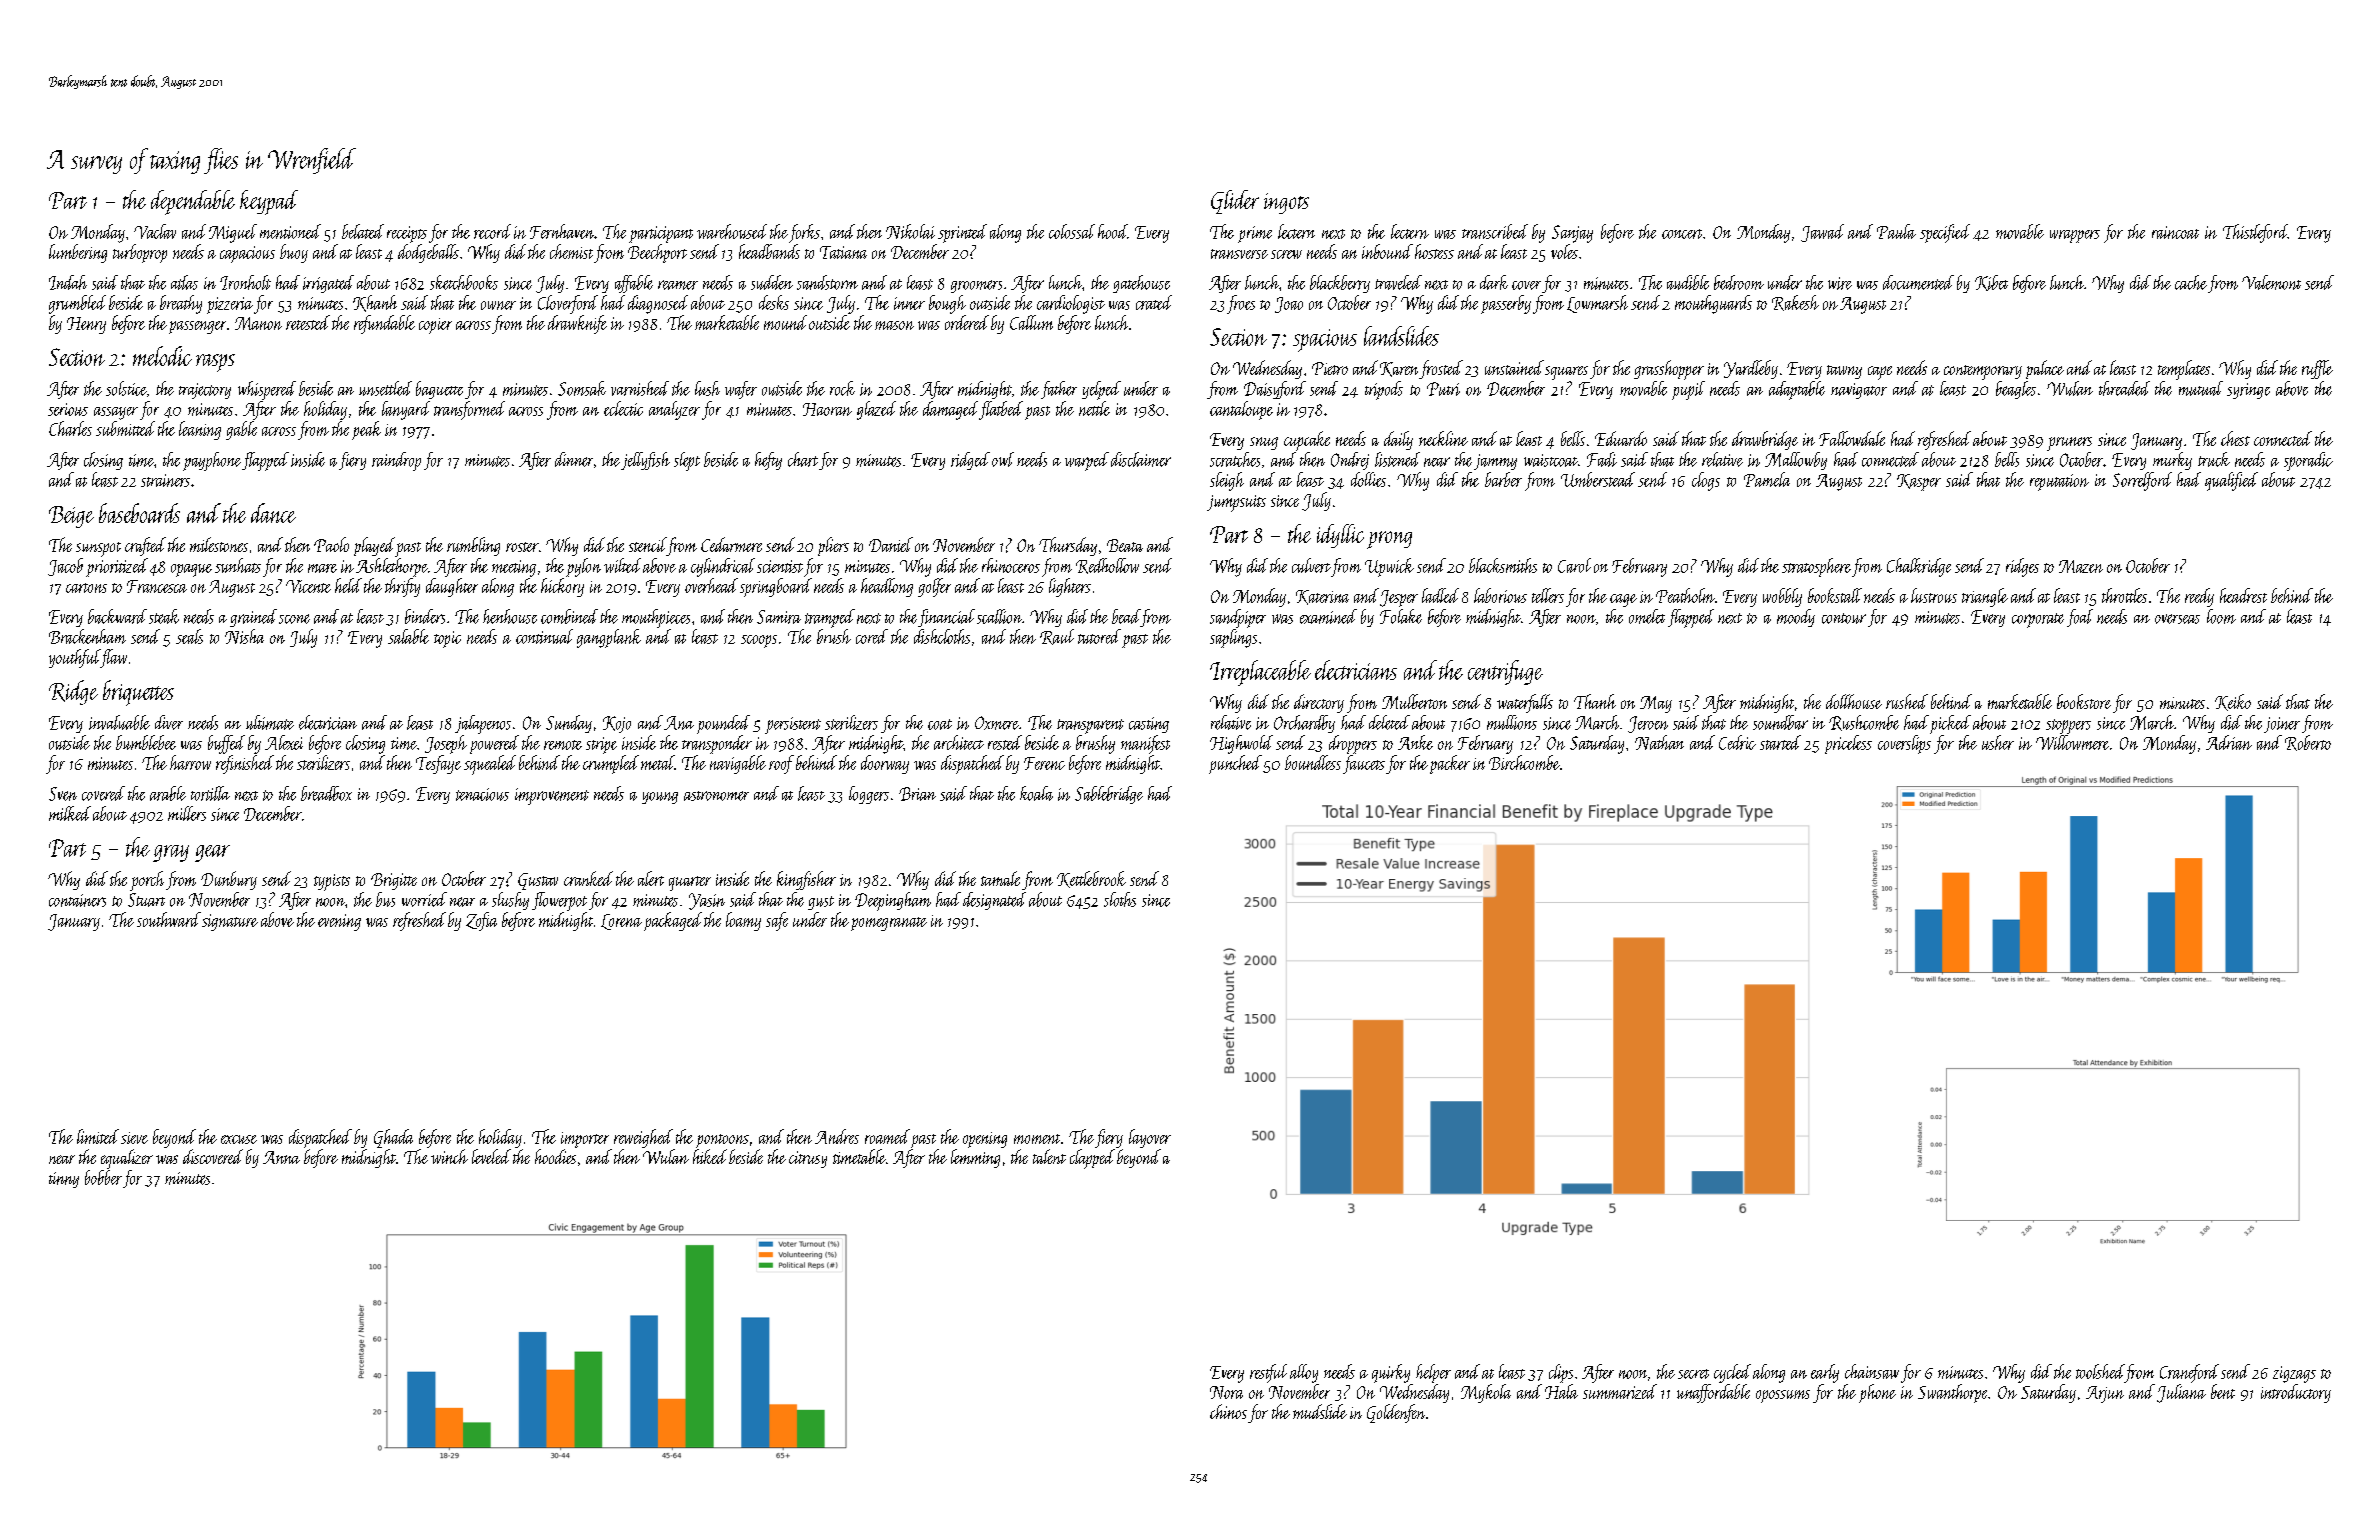 Image resolution: width=2380 pixels, height=1540 pixels. What do you see at coordinates (2075, 236) in the document?
I see `wrappers` at bounding box center [2075, 236].
